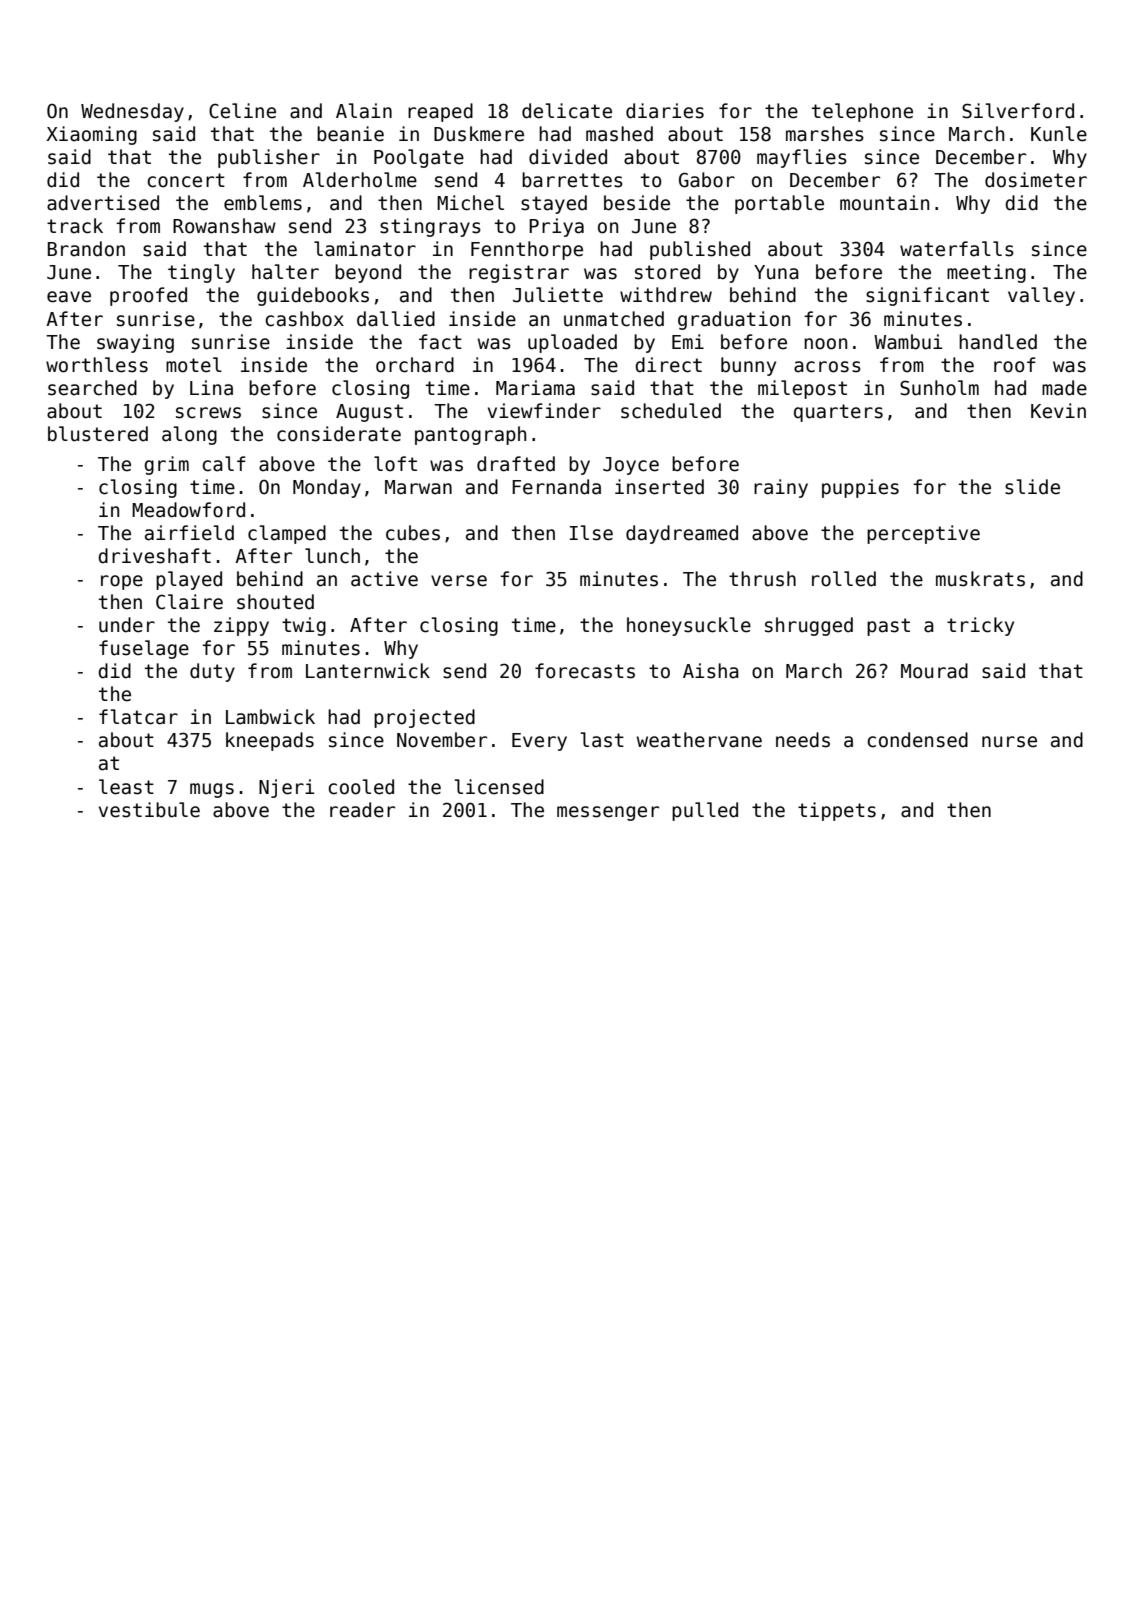 This document has height=1604, width=1134. What do you see at coordinates (631, 466) in the document?
I see `Joyce` at bounding box center [631, 466].
